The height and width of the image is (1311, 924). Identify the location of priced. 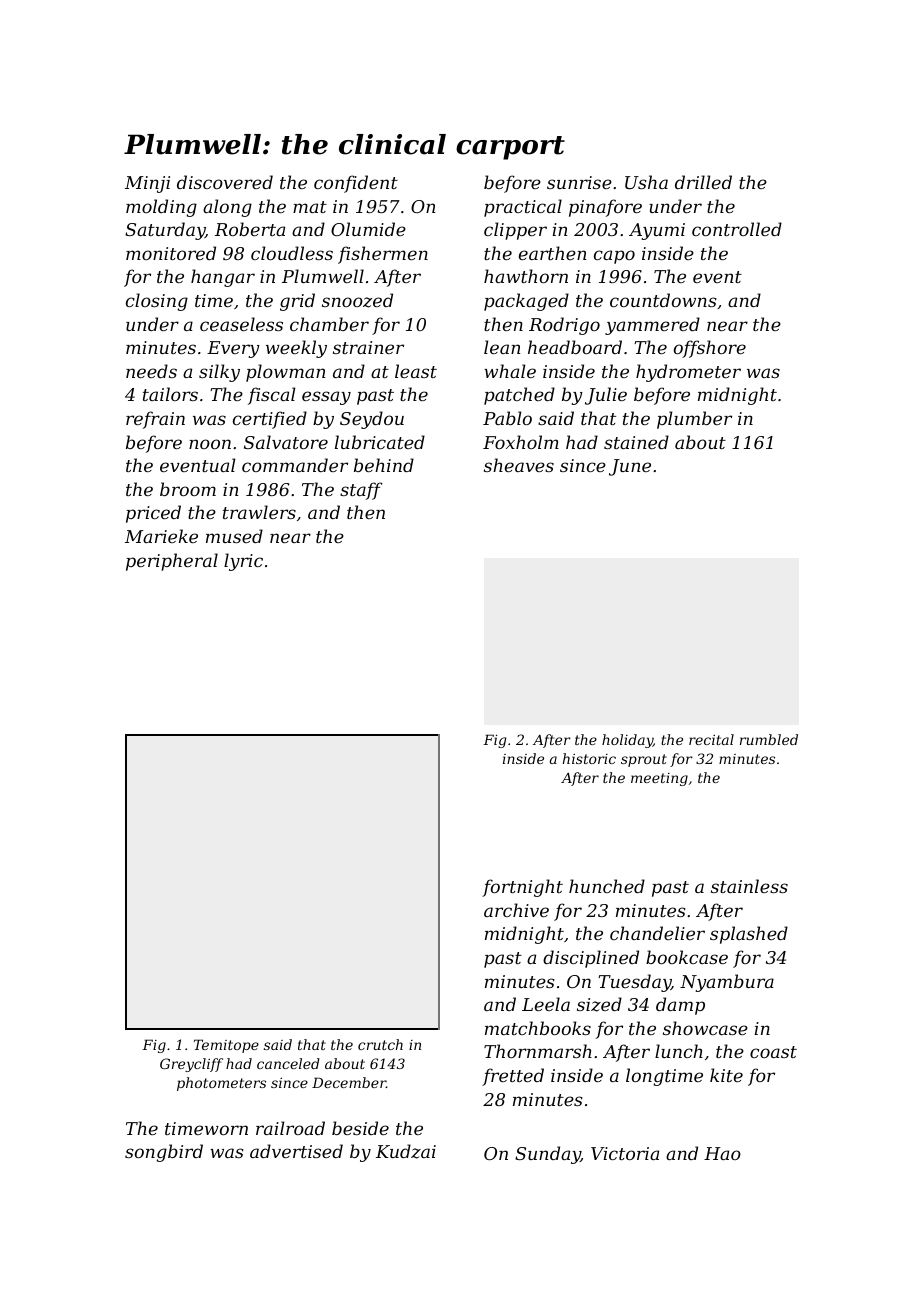
(153, 514).
